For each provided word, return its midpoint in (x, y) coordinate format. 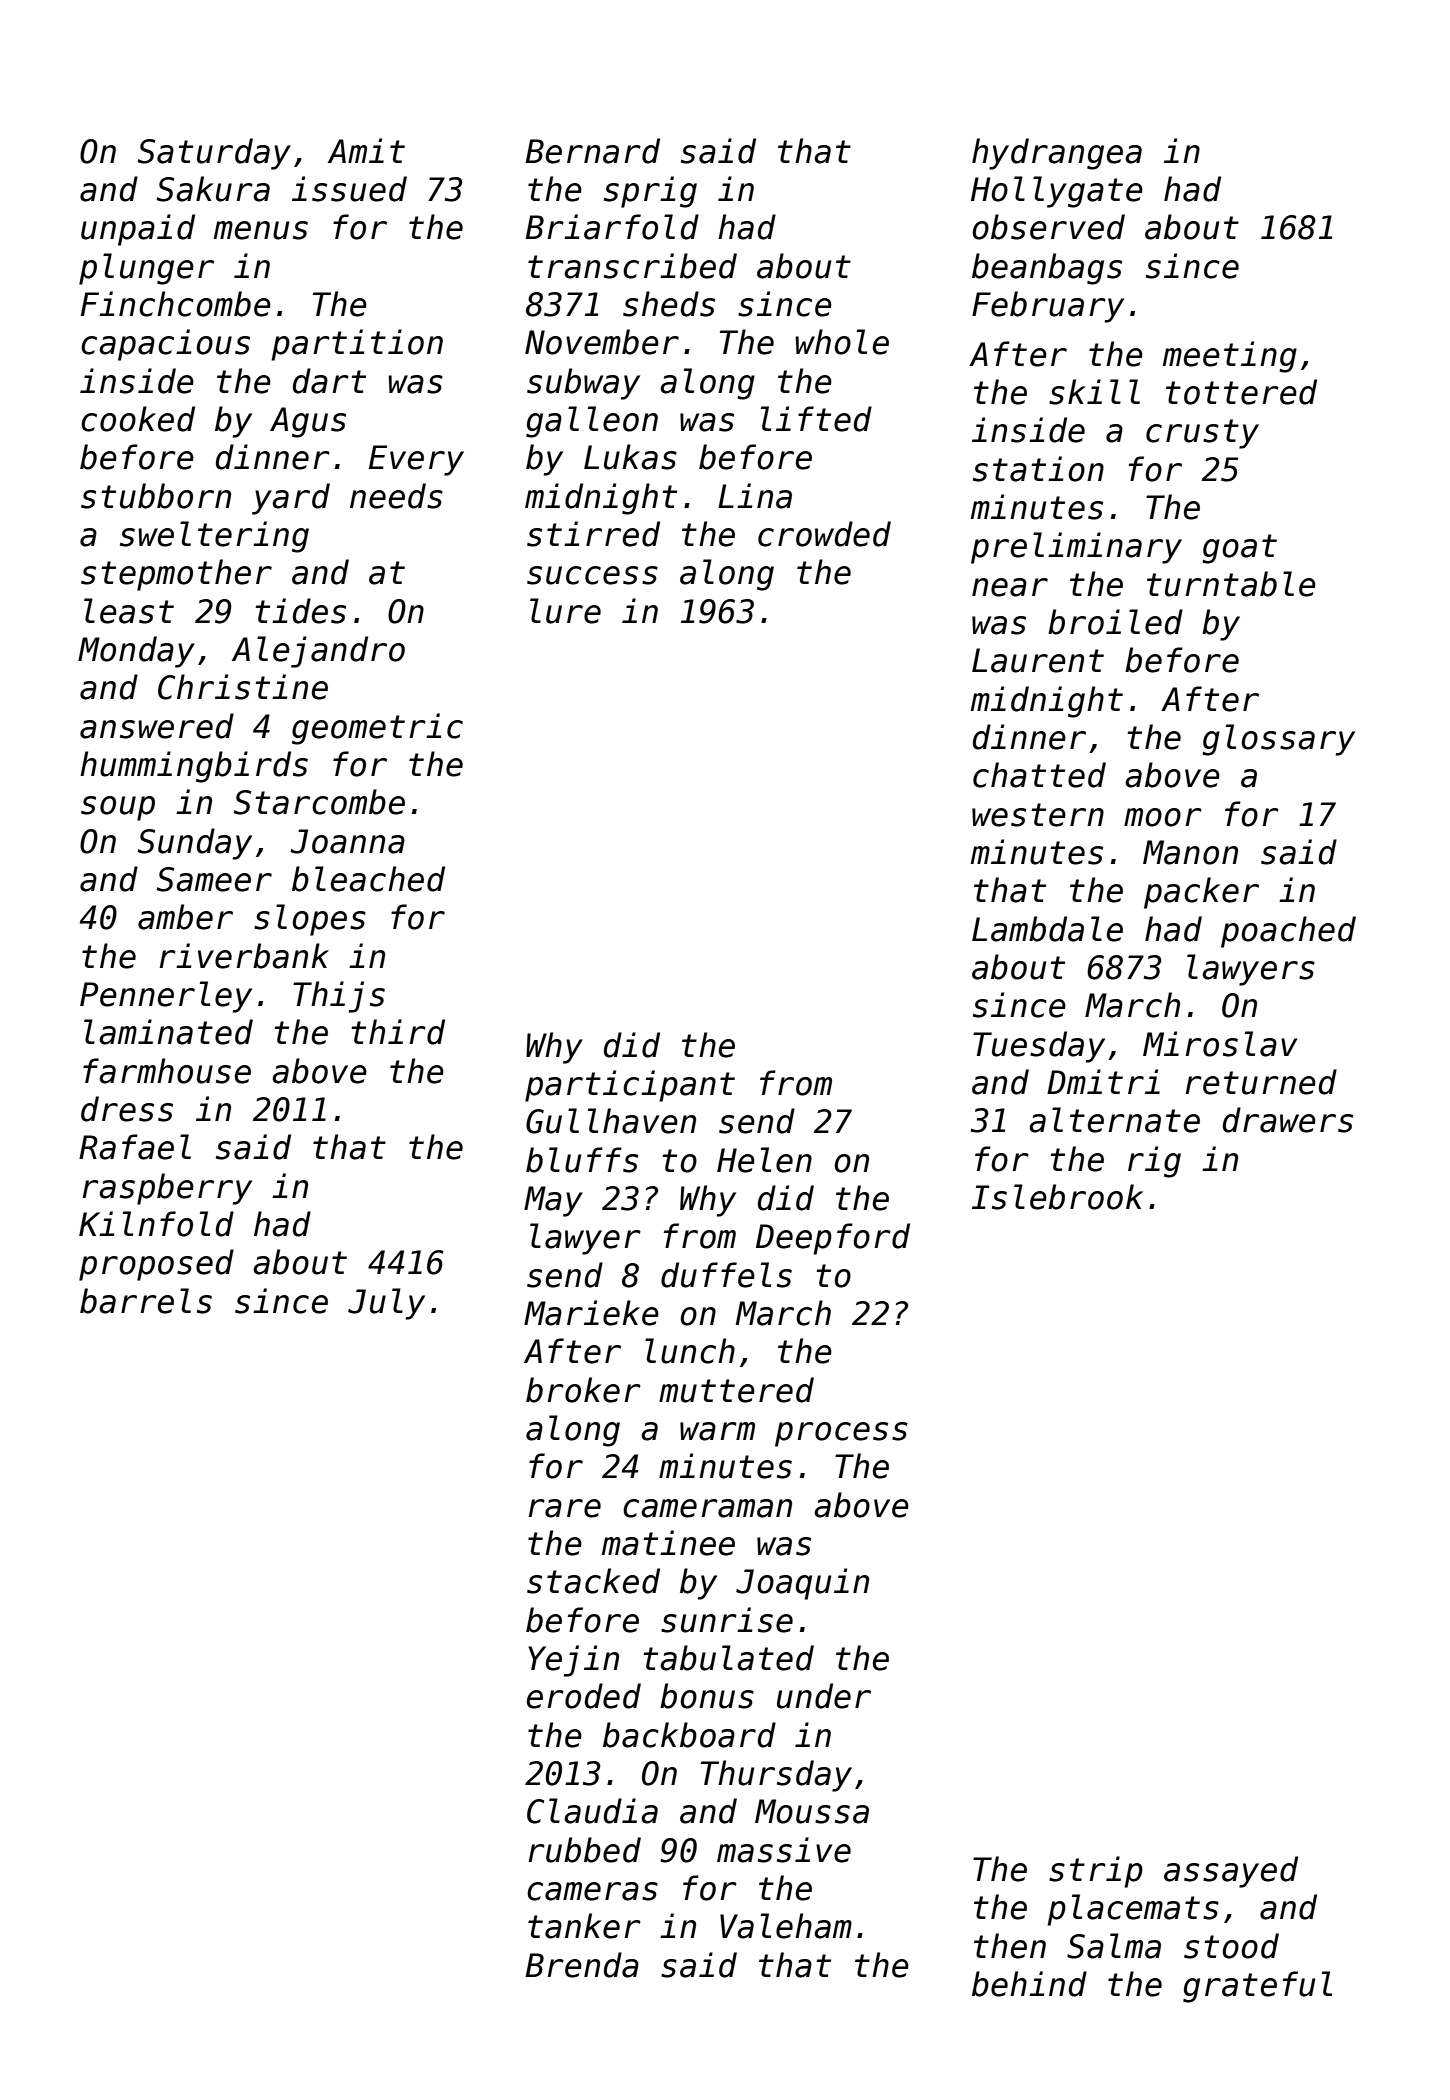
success (592, 575)
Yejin (573, 1661)
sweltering (214, 537)
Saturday (214, 154)
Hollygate (1057, 192)
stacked (593, 1581)
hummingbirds (194, 767)
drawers (1288, 1120)
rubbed (584, 1850)
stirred (593, 534)
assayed (1231, 1872)
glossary (1278, 740)
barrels (146, 1301)
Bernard (592, 151)
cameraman (707, 1508)
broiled (1115, 622)
